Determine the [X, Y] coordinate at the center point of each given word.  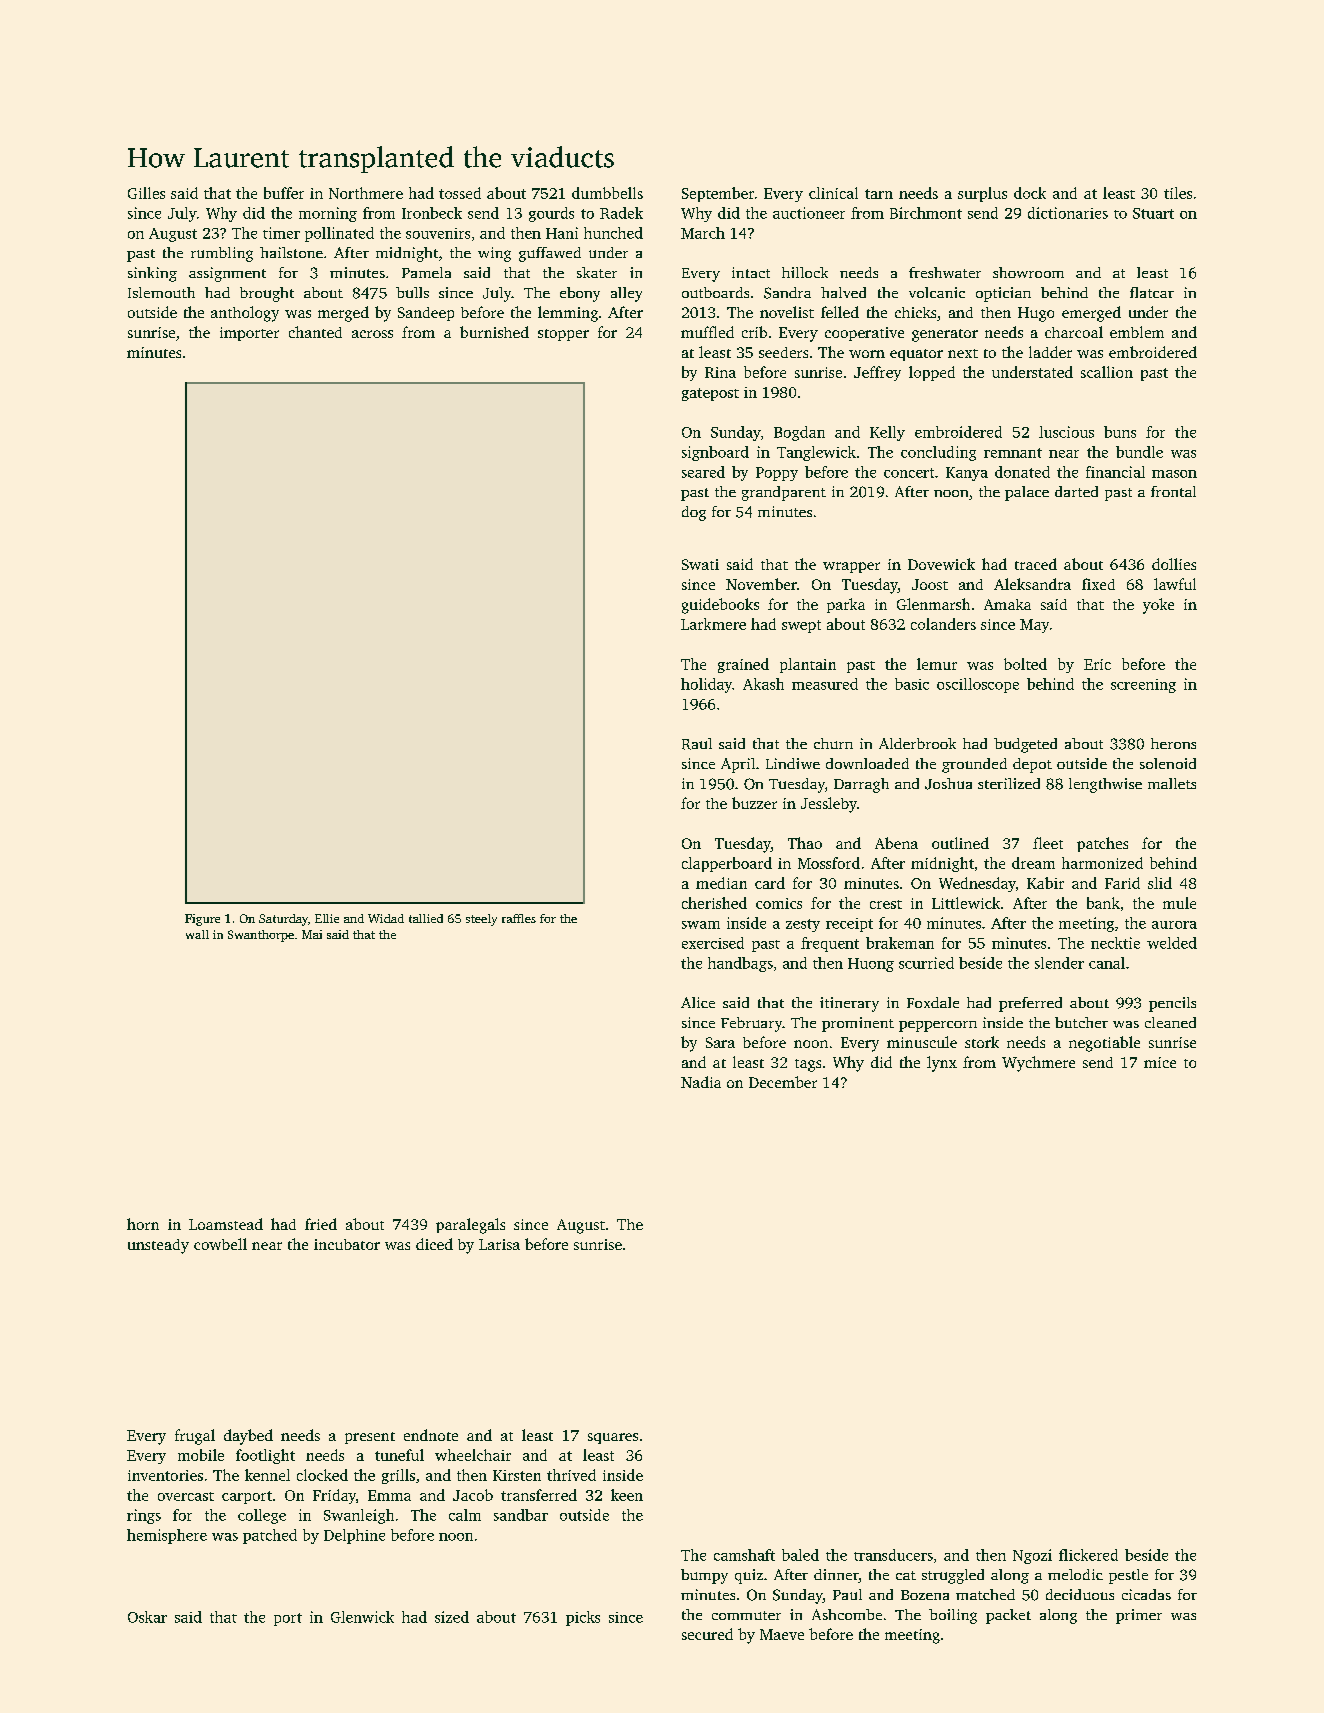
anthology [245, 314]
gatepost [710, 394]
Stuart [1153, 213]
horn [143, 1224]
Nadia [701, 1082]
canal [1107, 963]
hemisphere [167, 1536]
